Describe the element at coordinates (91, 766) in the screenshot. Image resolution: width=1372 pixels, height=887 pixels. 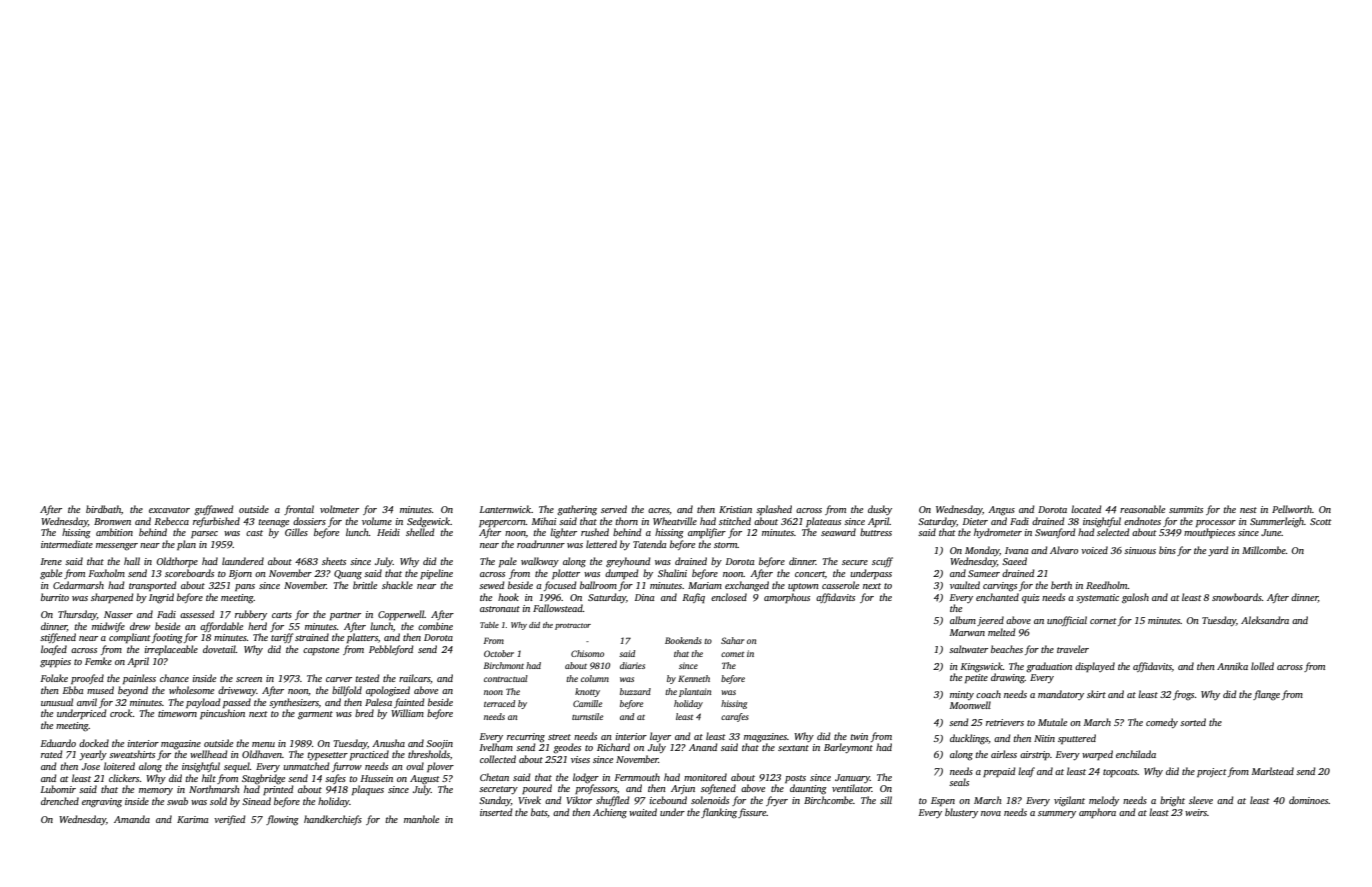
I see `Jose` at that location.
